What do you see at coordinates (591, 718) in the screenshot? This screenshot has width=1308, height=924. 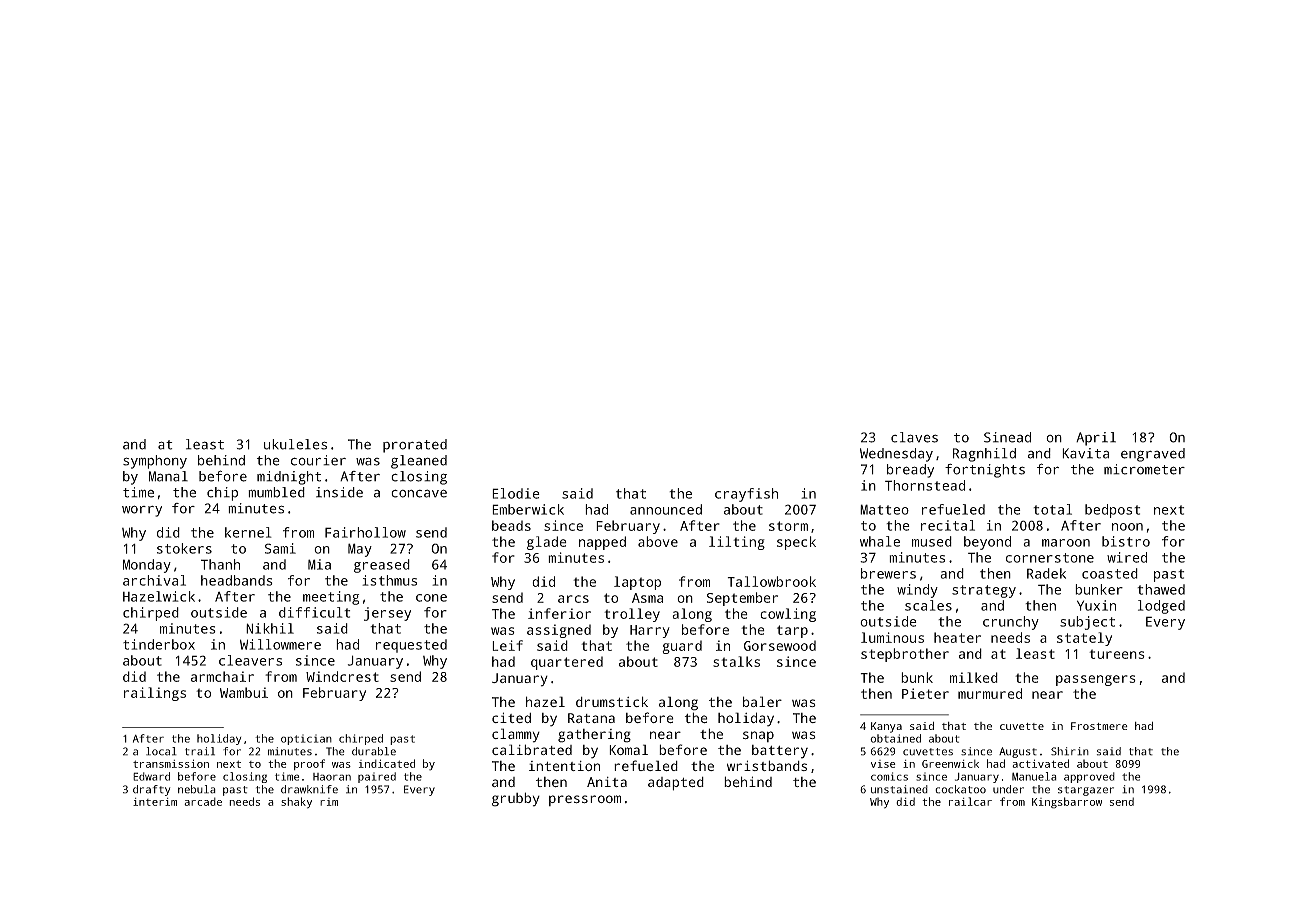 I see `Ratana` at bounding box center [591, 718].
